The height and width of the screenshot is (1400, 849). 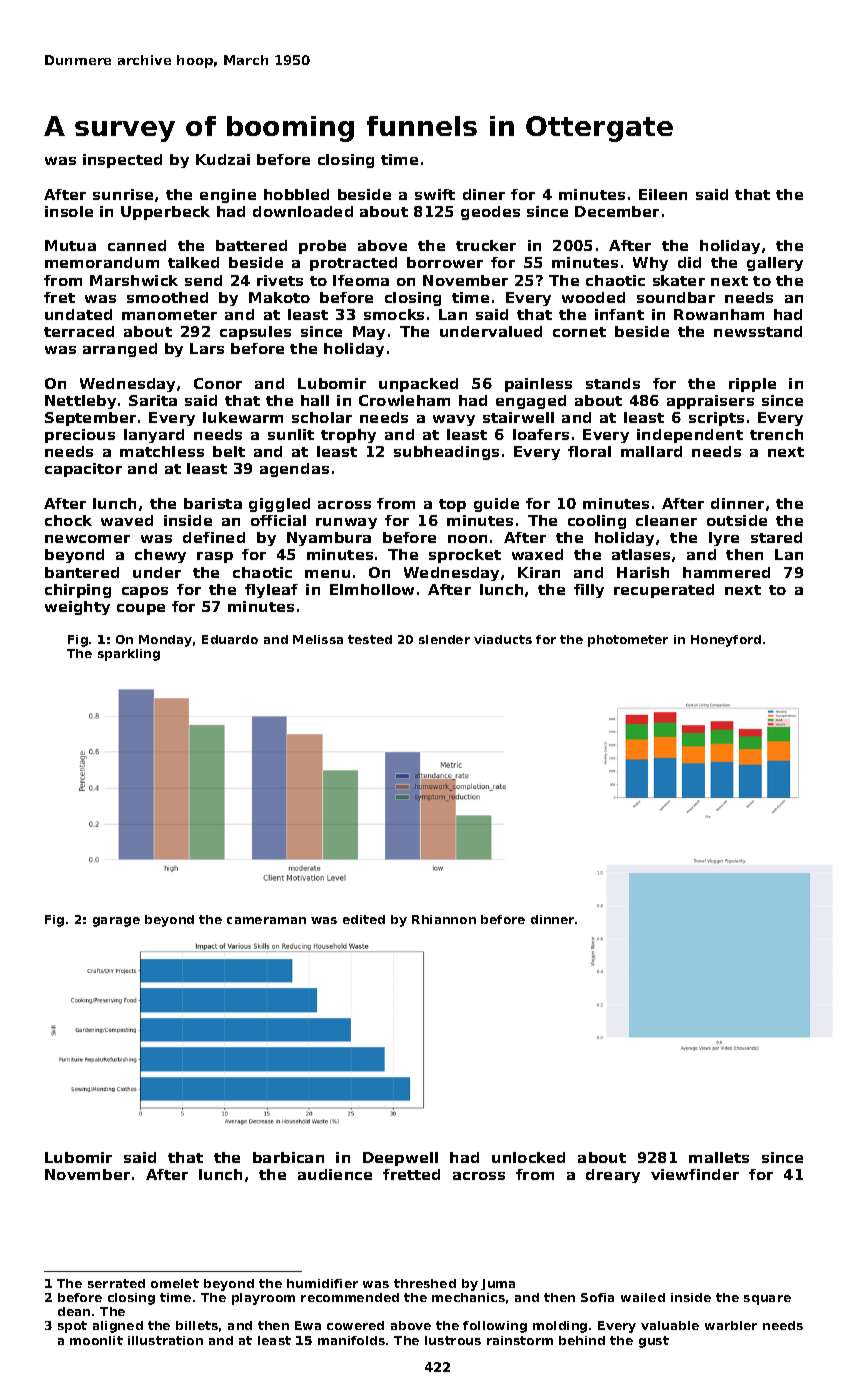 What do you see at coordinates (628, 641) in the screenshot?
I see `photometer` at bounding box center [628, 641].
